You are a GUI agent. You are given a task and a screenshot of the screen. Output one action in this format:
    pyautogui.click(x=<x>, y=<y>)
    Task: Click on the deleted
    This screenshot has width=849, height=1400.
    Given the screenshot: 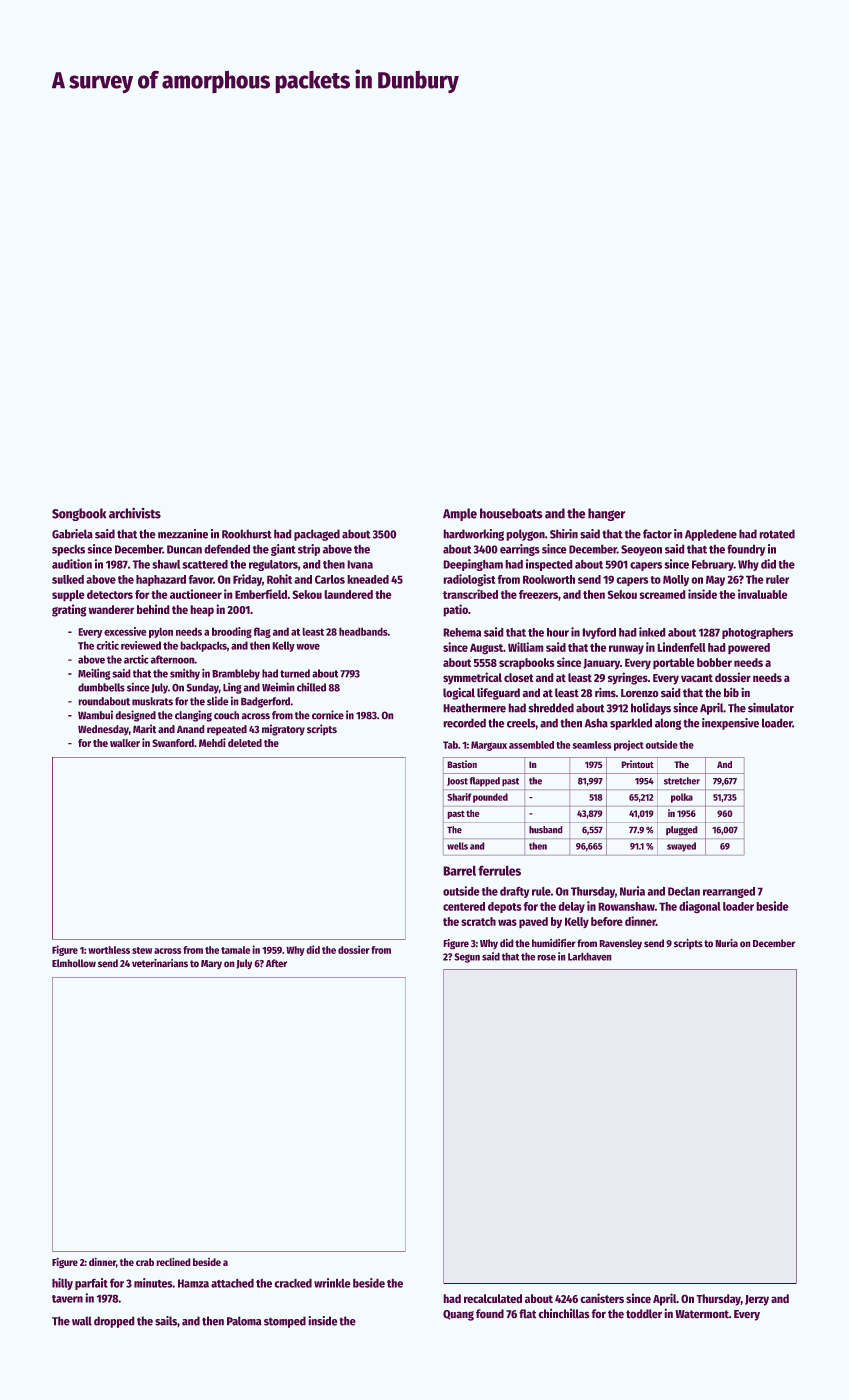 What is the action you would take?
    pyautogui.click(x=245, y=743)
